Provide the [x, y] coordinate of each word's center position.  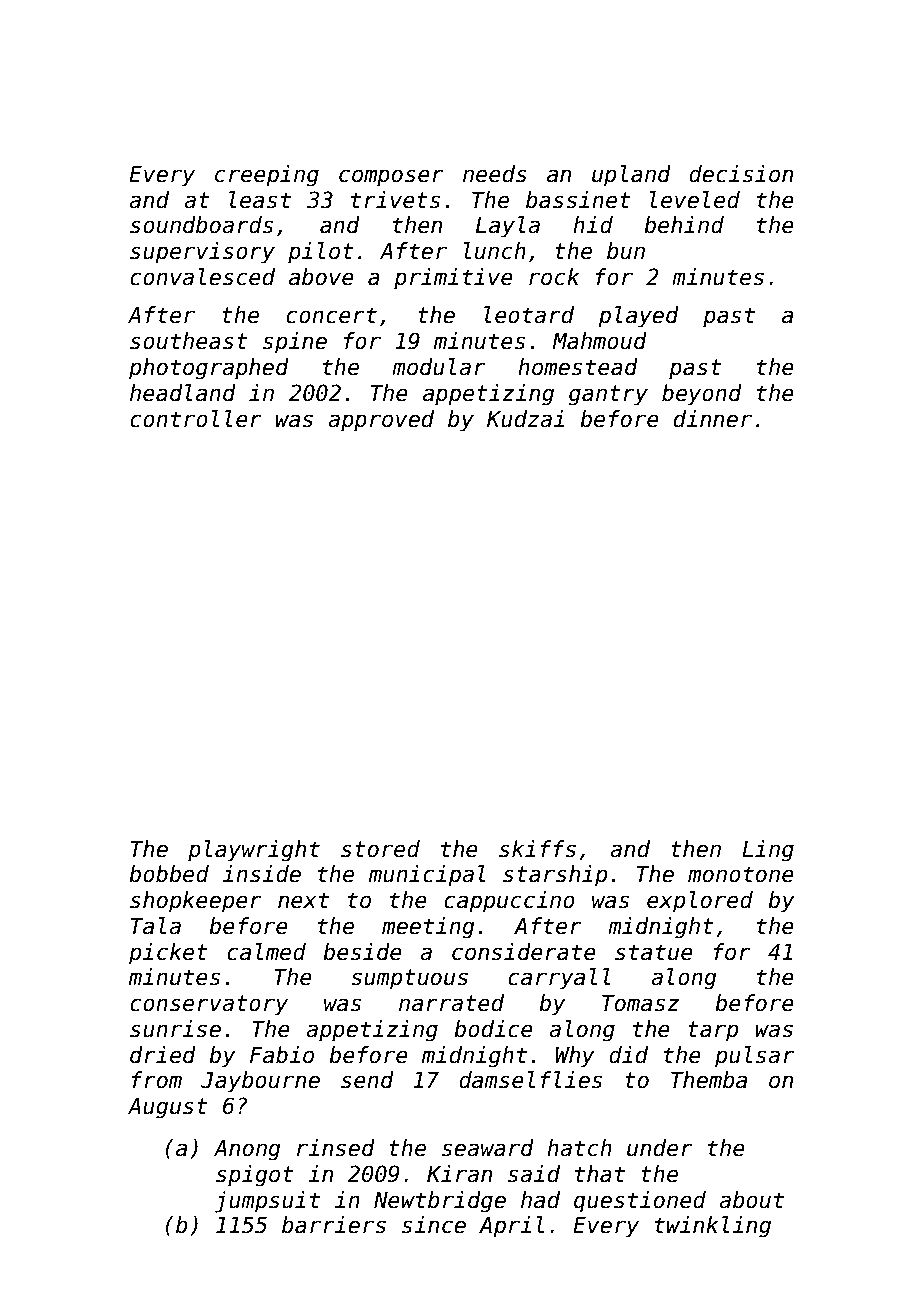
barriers [334, 1225]
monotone [741, 874]
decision [741, 174]
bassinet [578, 200]
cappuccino [509, 902]
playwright [254, 851]
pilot [321, 253]
